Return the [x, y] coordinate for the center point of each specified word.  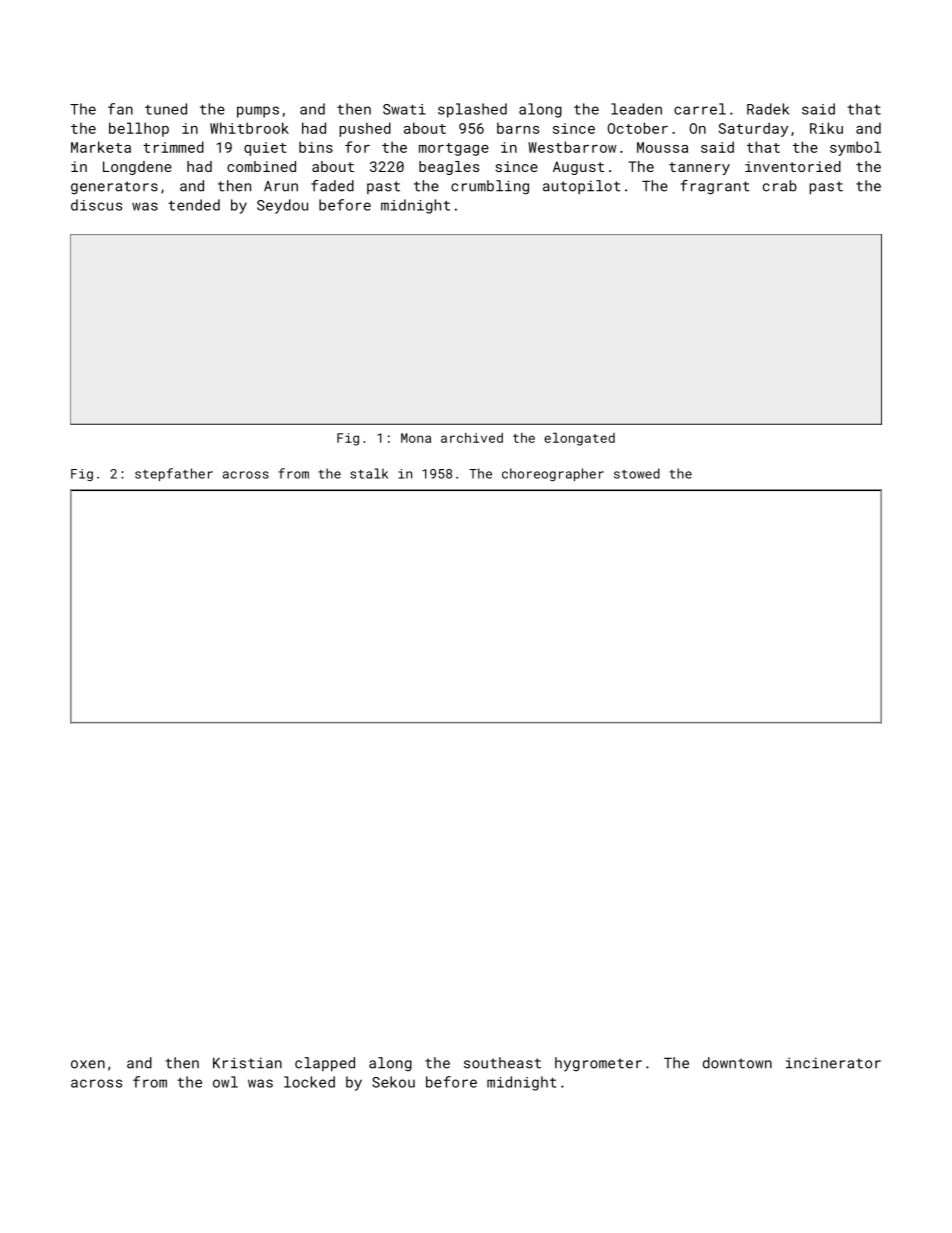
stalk [369, 473]
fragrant [715, 187]
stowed [637, 473]
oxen [88, 1064]
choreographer [553, 474]
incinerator [833, 1063]
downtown [737, 1063]
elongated [579, 439]
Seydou [282, 206]
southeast [502, 1063]
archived [472, 438]
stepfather [174, 474]
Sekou [393, 1082]
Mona [416, 438]
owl [225, 1082]
